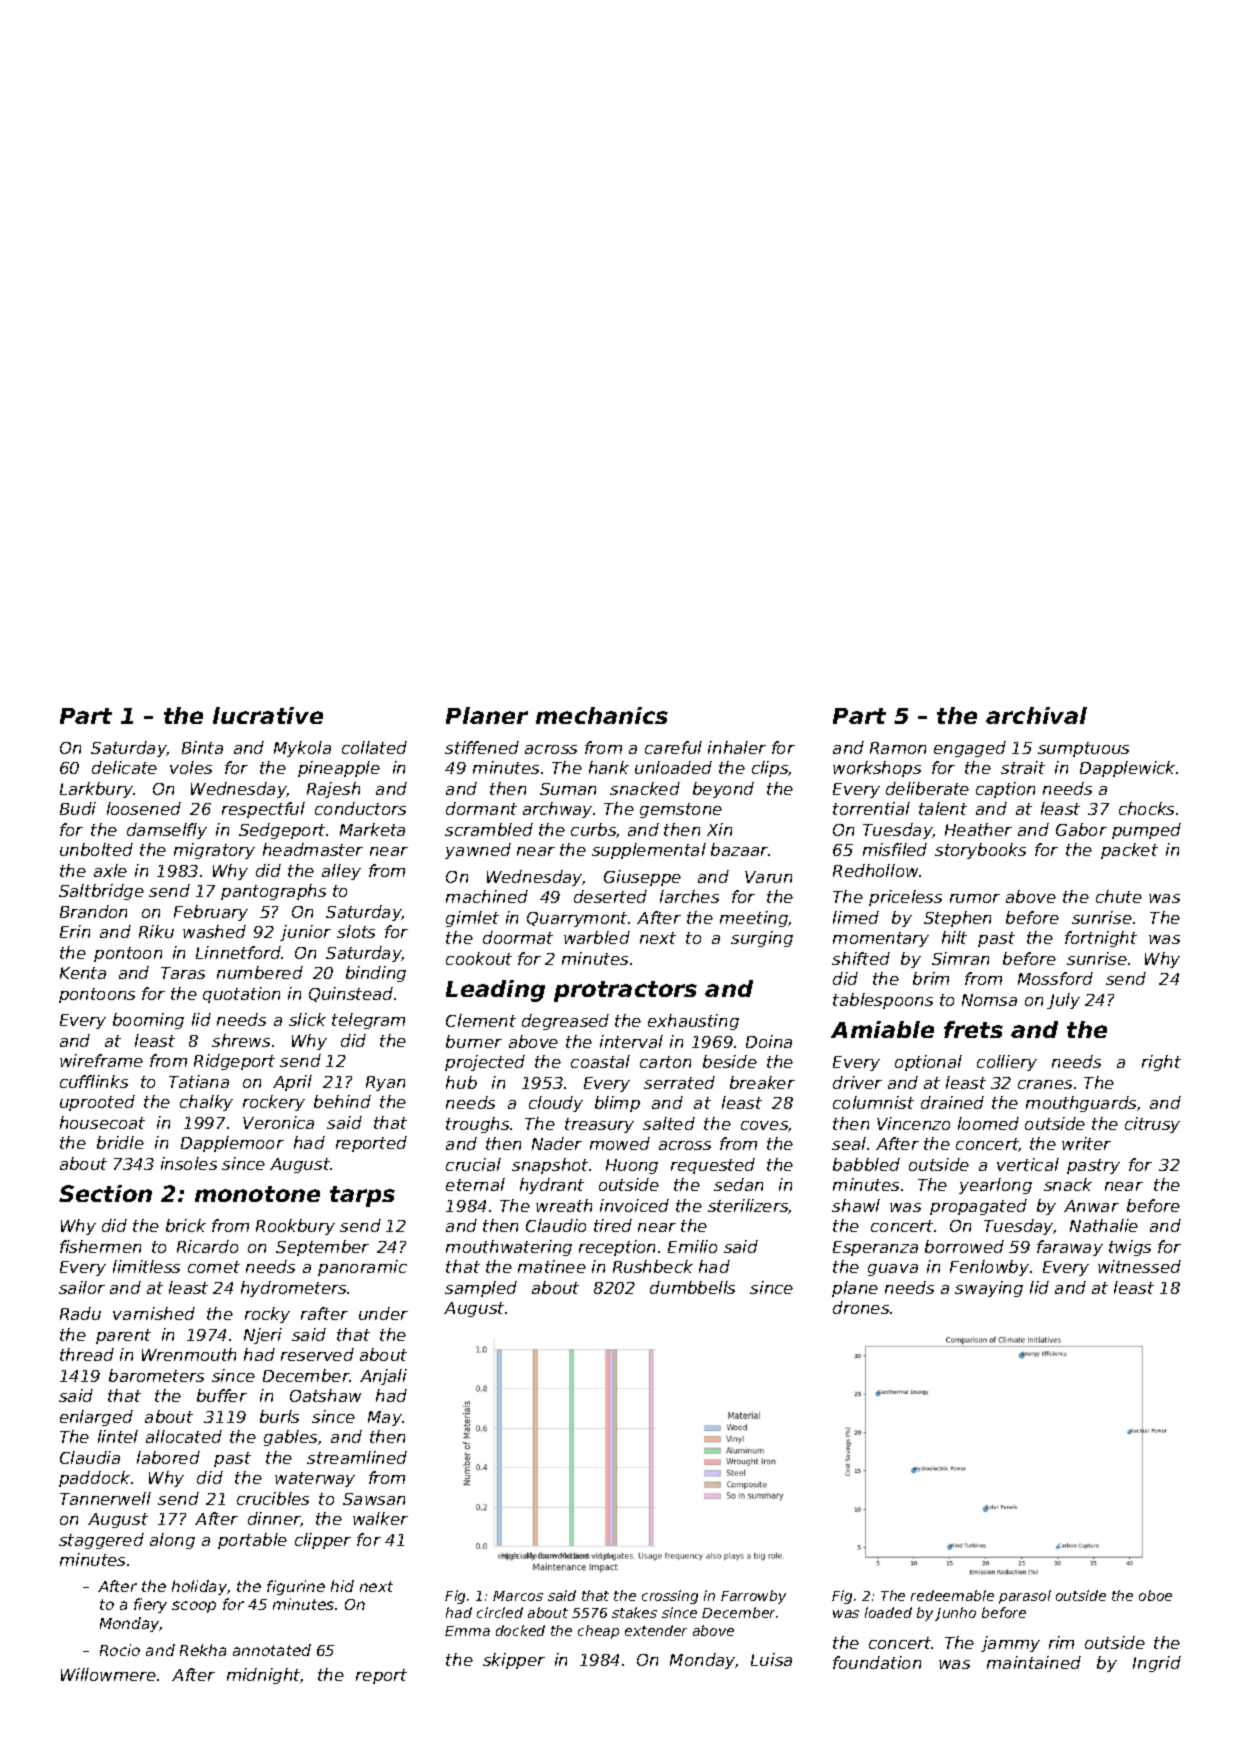  I want to click on Suman, so click(568, 789).
